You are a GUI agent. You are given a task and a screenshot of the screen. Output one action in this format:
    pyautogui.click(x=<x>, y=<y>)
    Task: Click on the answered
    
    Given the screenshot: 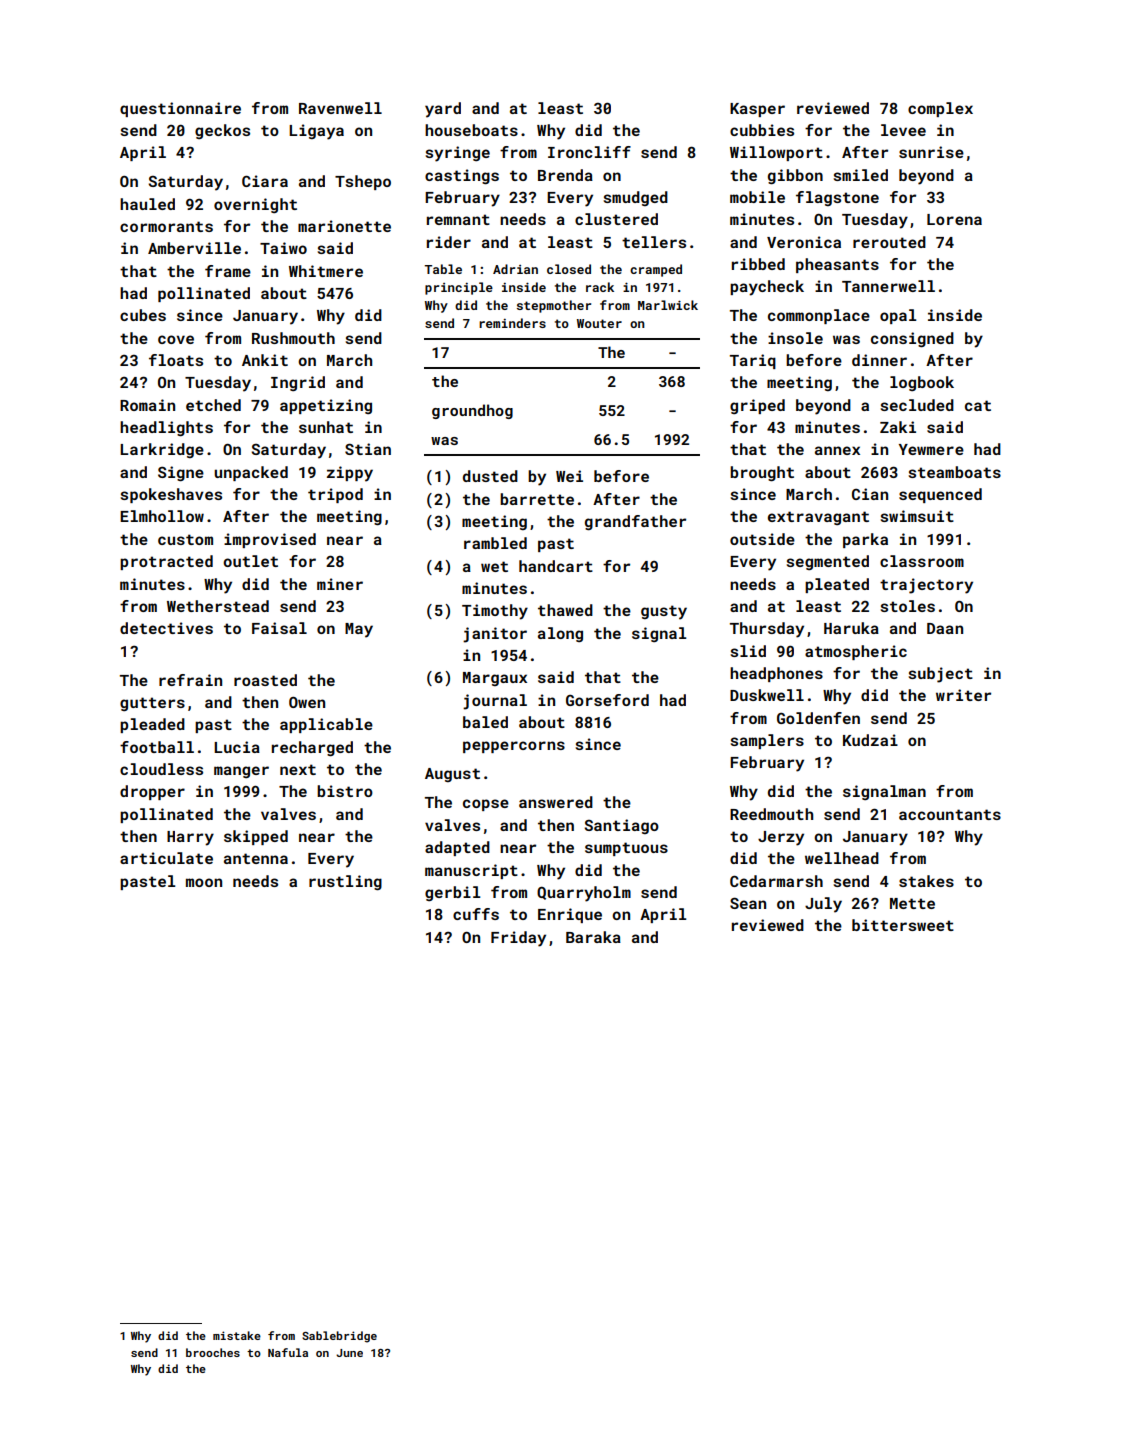 What is the action you would take?
    pyautogui.click(x=556, y=802)
